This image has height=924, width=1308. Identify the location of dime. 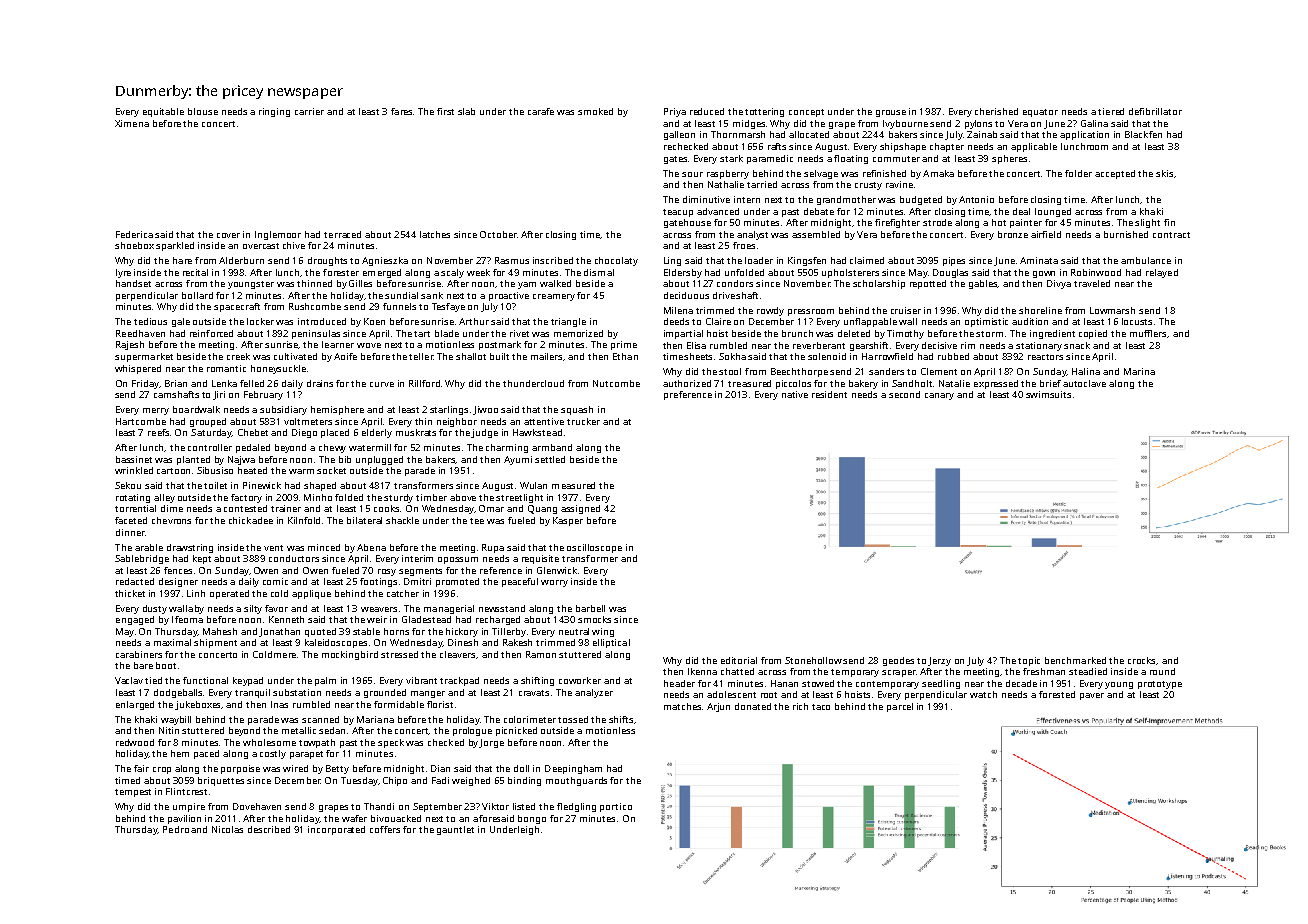
(172, 508).
